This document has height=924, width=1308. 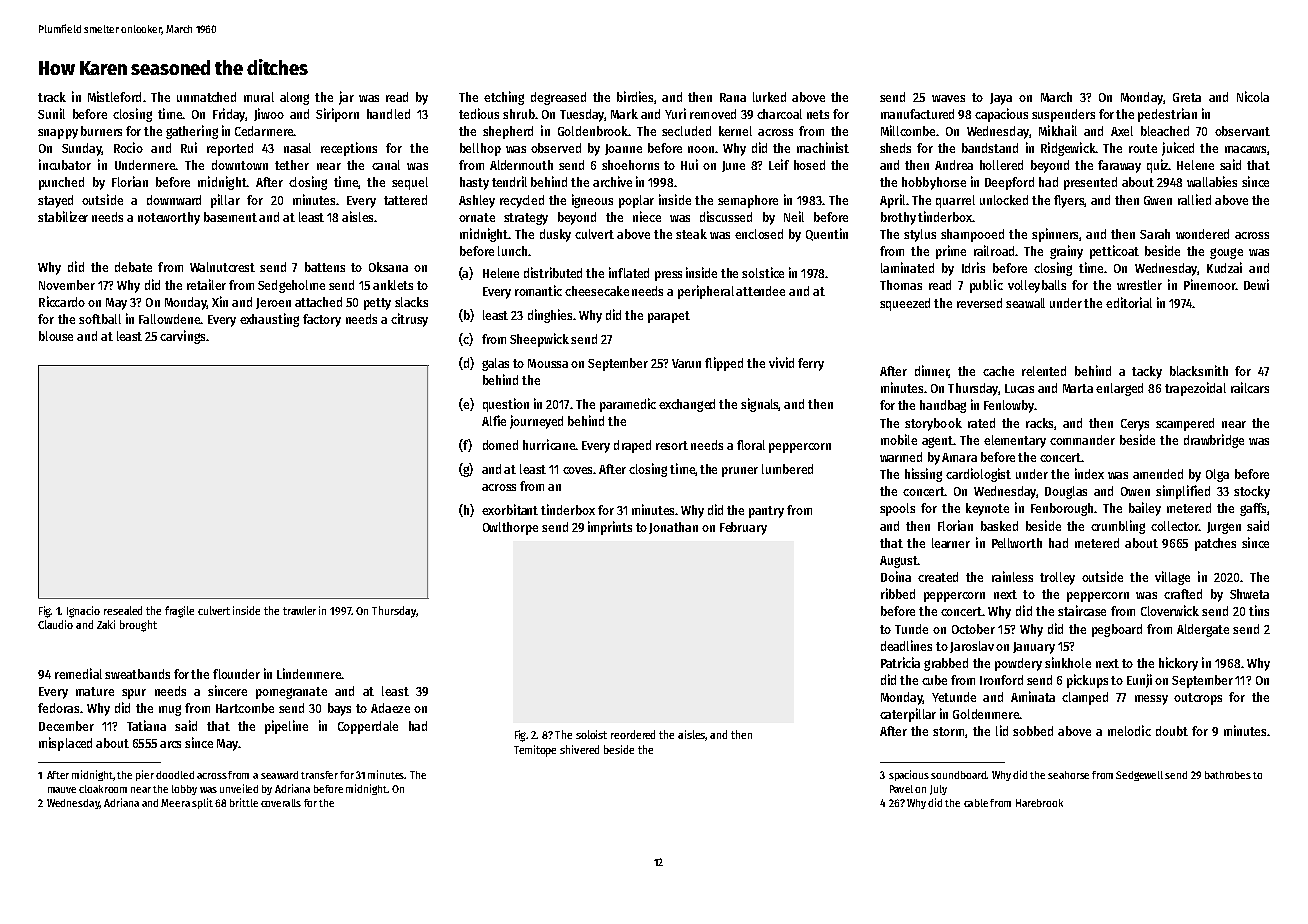 I want to click on ribbed, so click(x=898, y=593).
